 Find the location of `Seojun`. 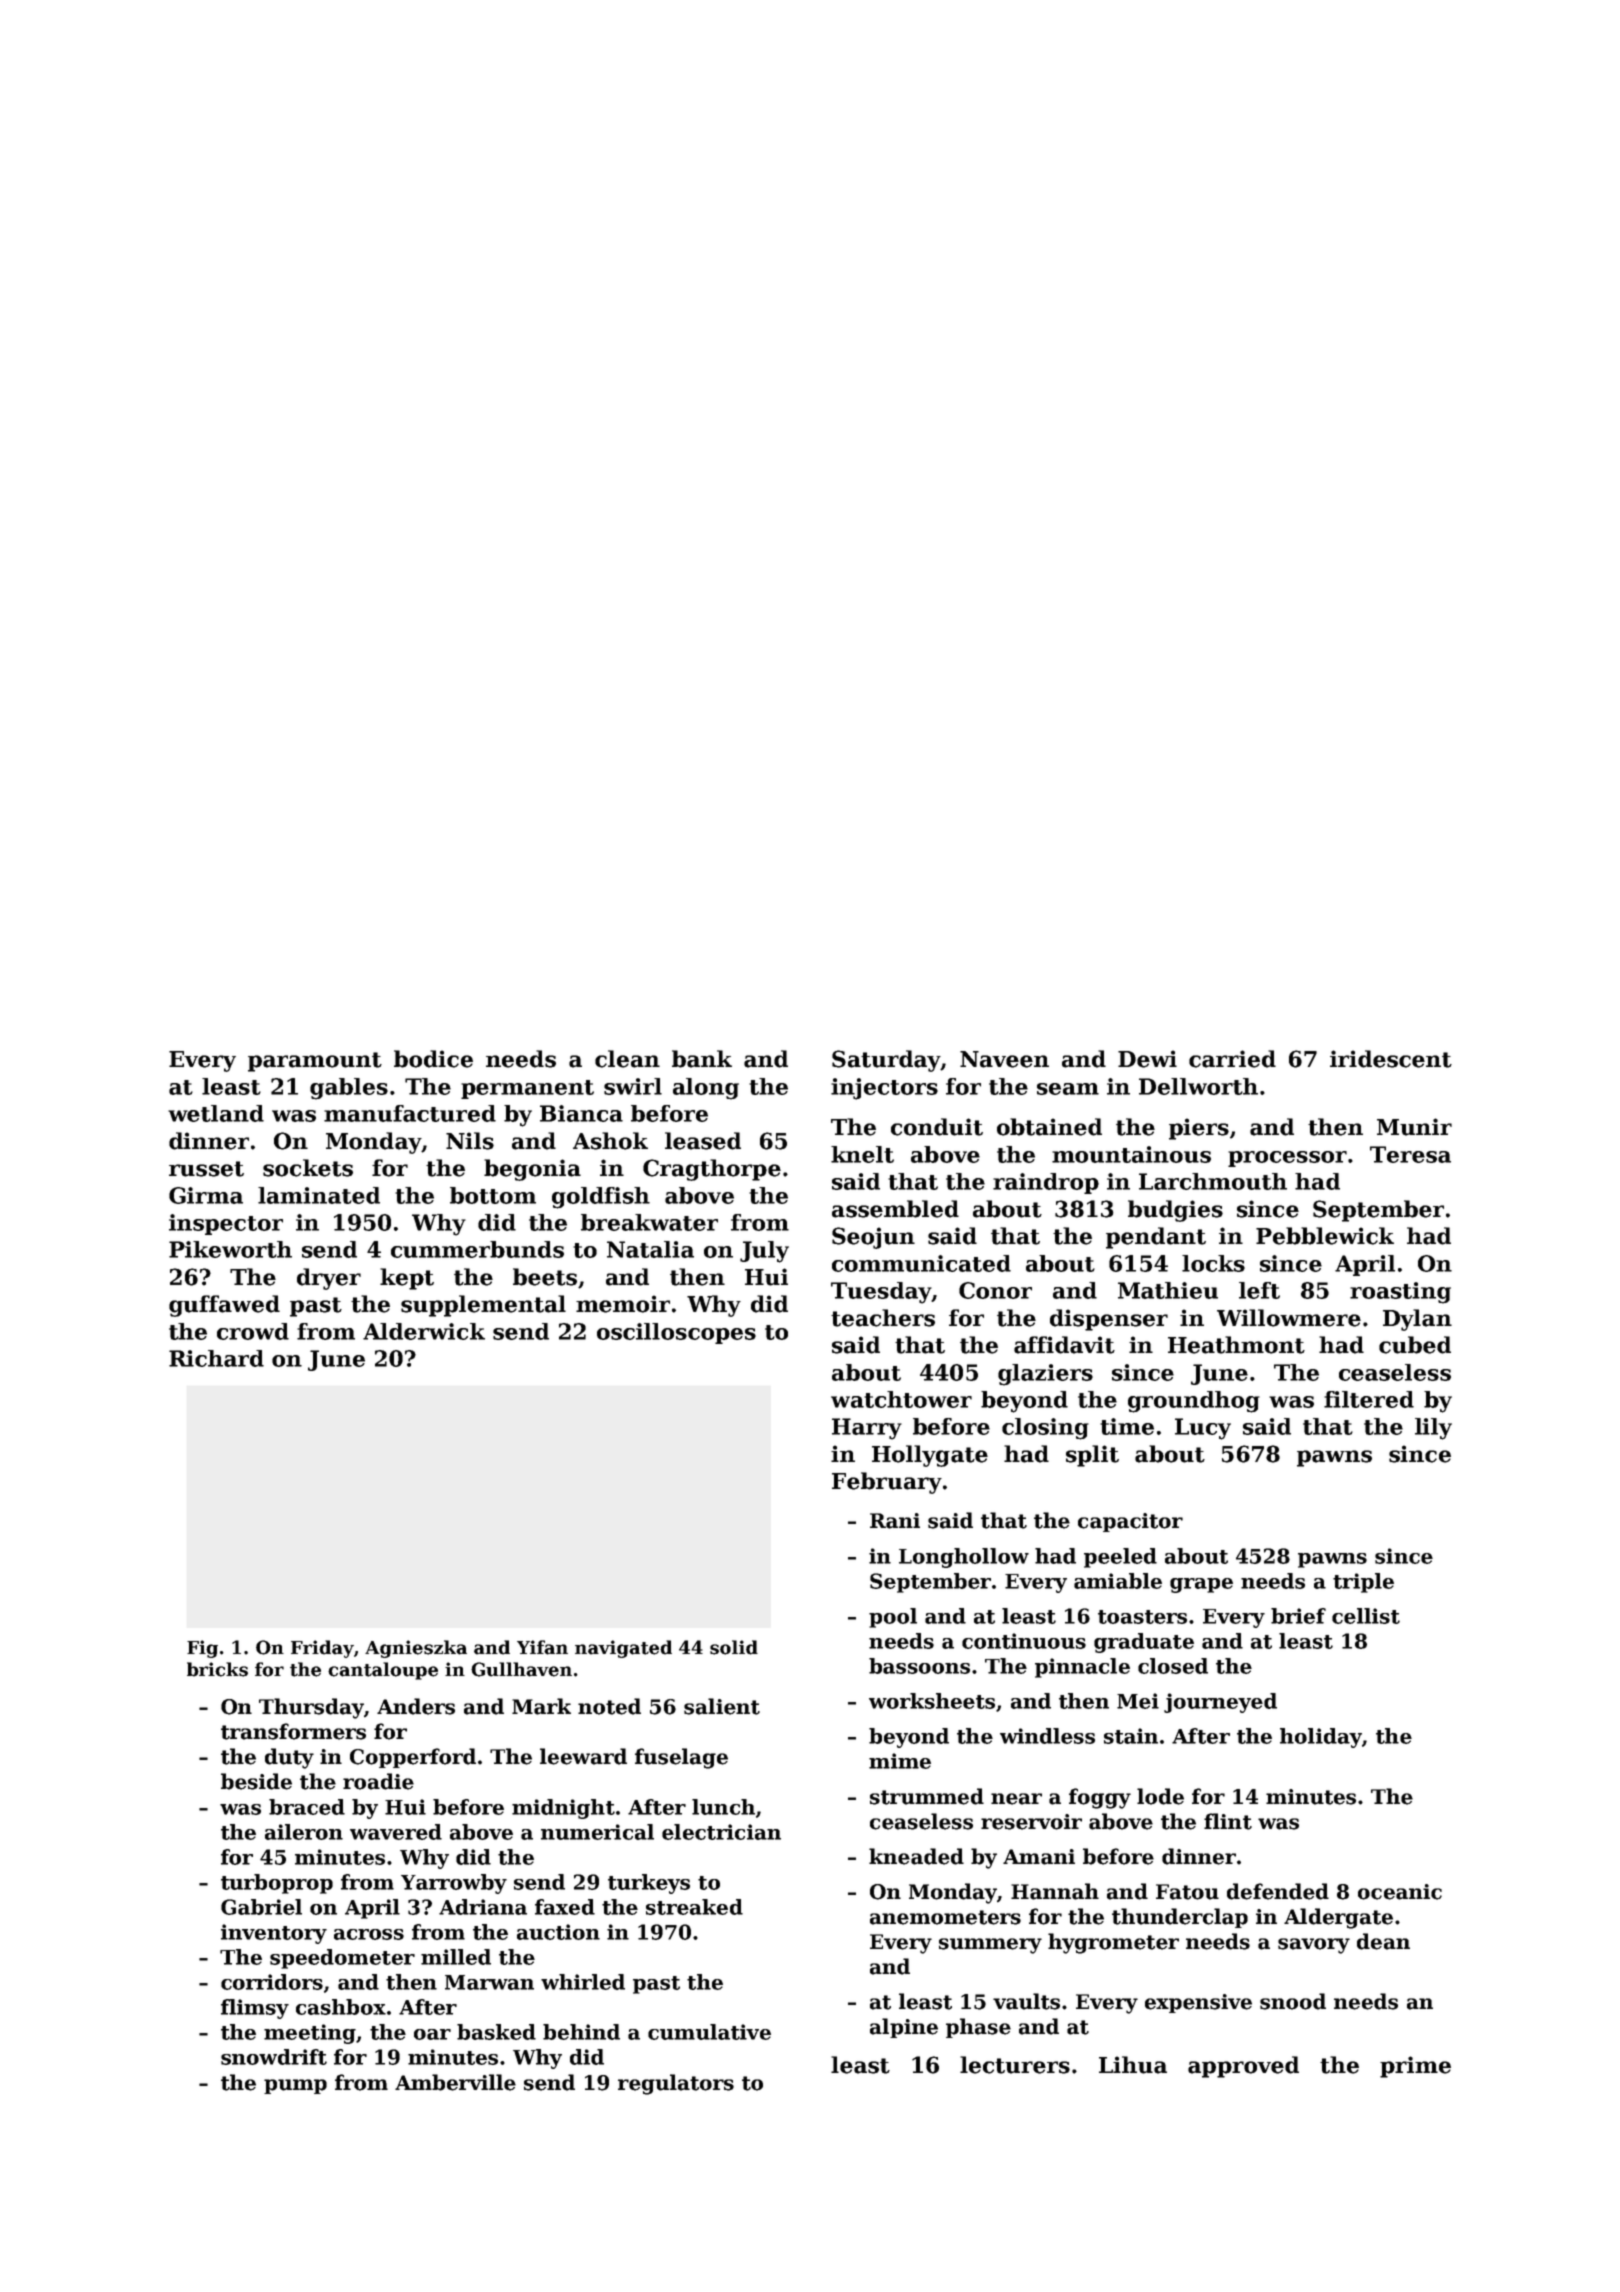

Seojun is located at coordinates (873, 1238).
